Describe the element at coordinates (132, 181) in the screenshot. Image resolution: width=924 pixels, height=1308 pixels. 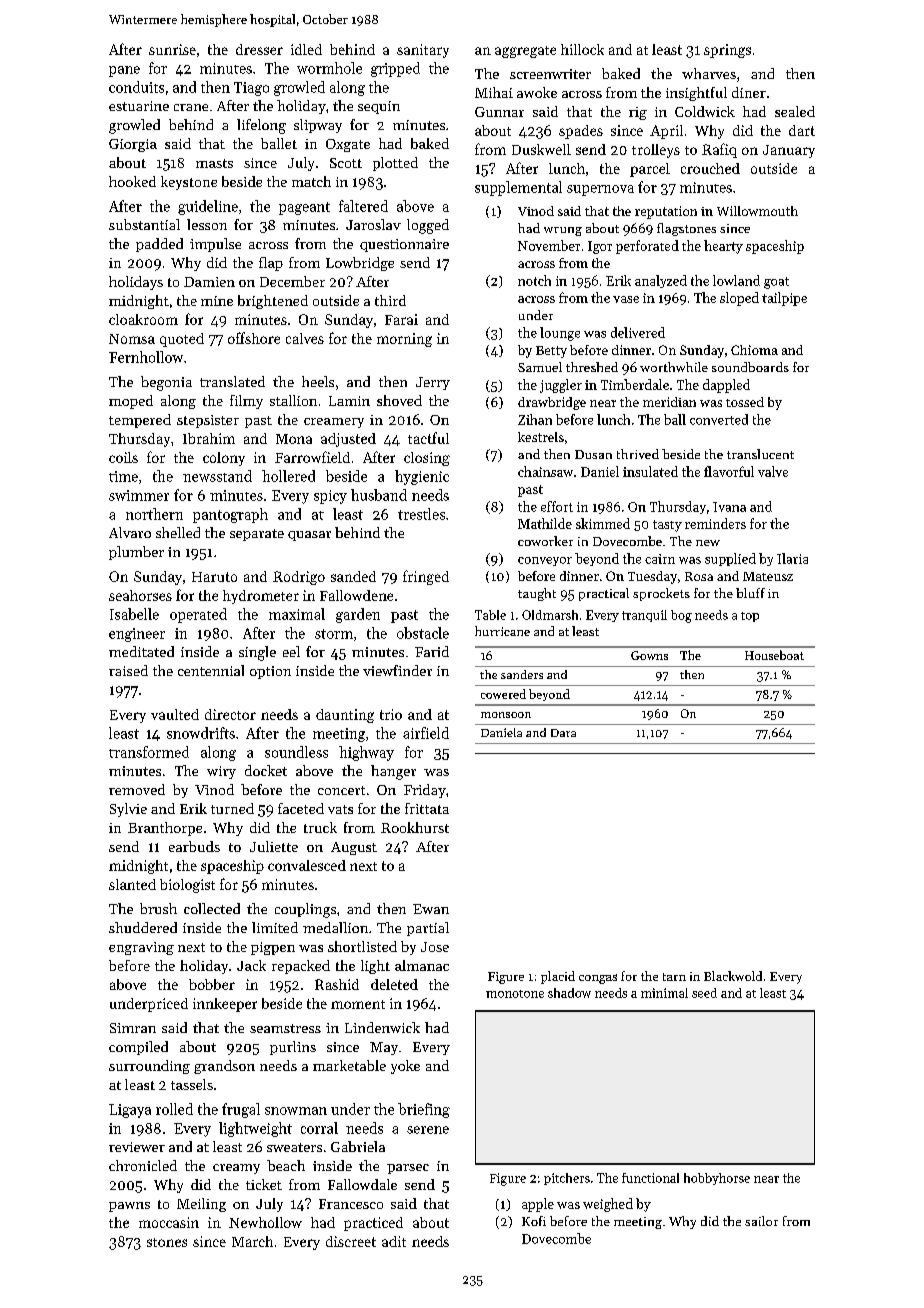
I see `hooked` at that location.
